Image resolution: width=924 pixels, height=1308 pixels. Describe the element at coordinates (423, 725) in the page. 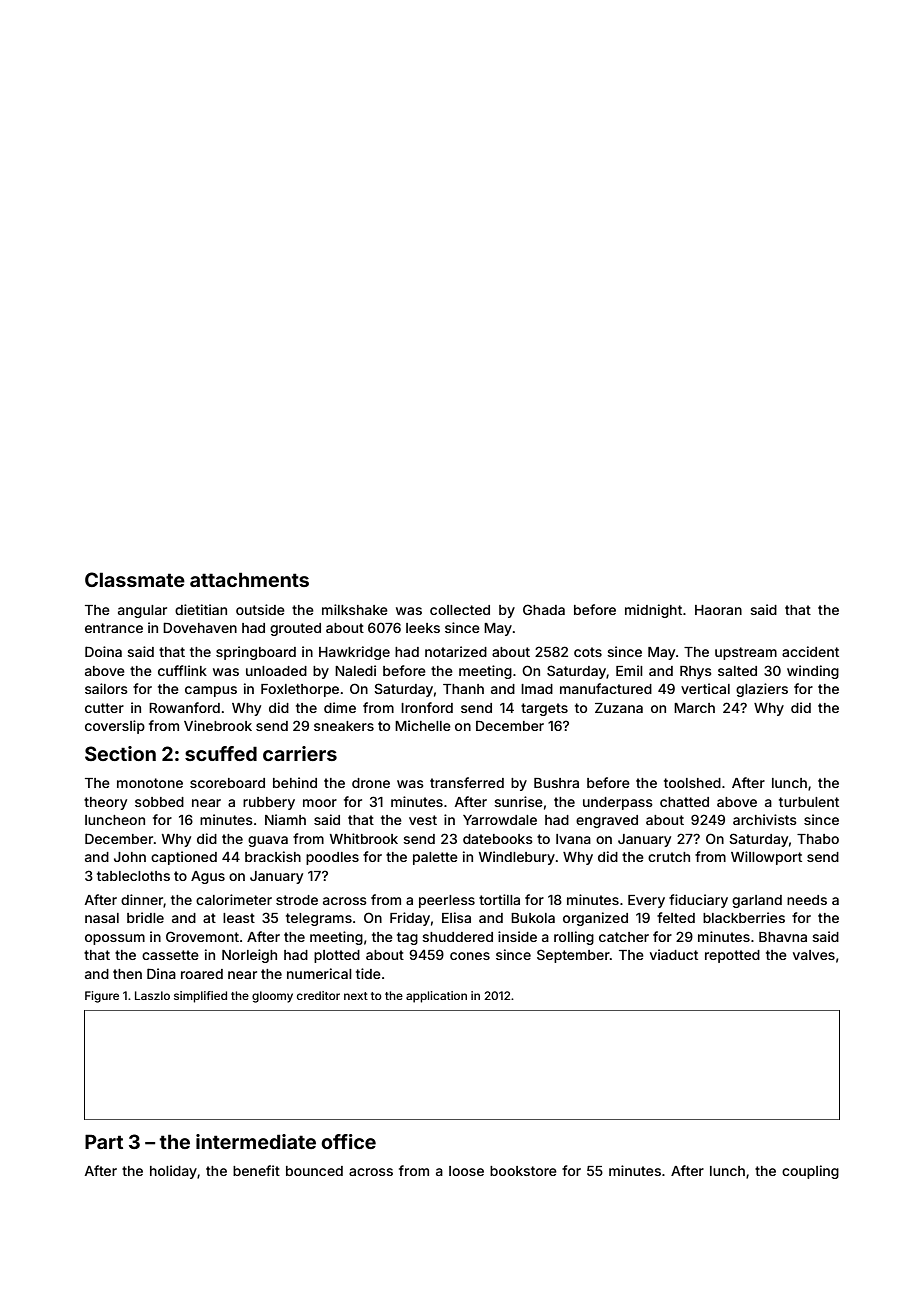

I see `Michelle` at that location.
